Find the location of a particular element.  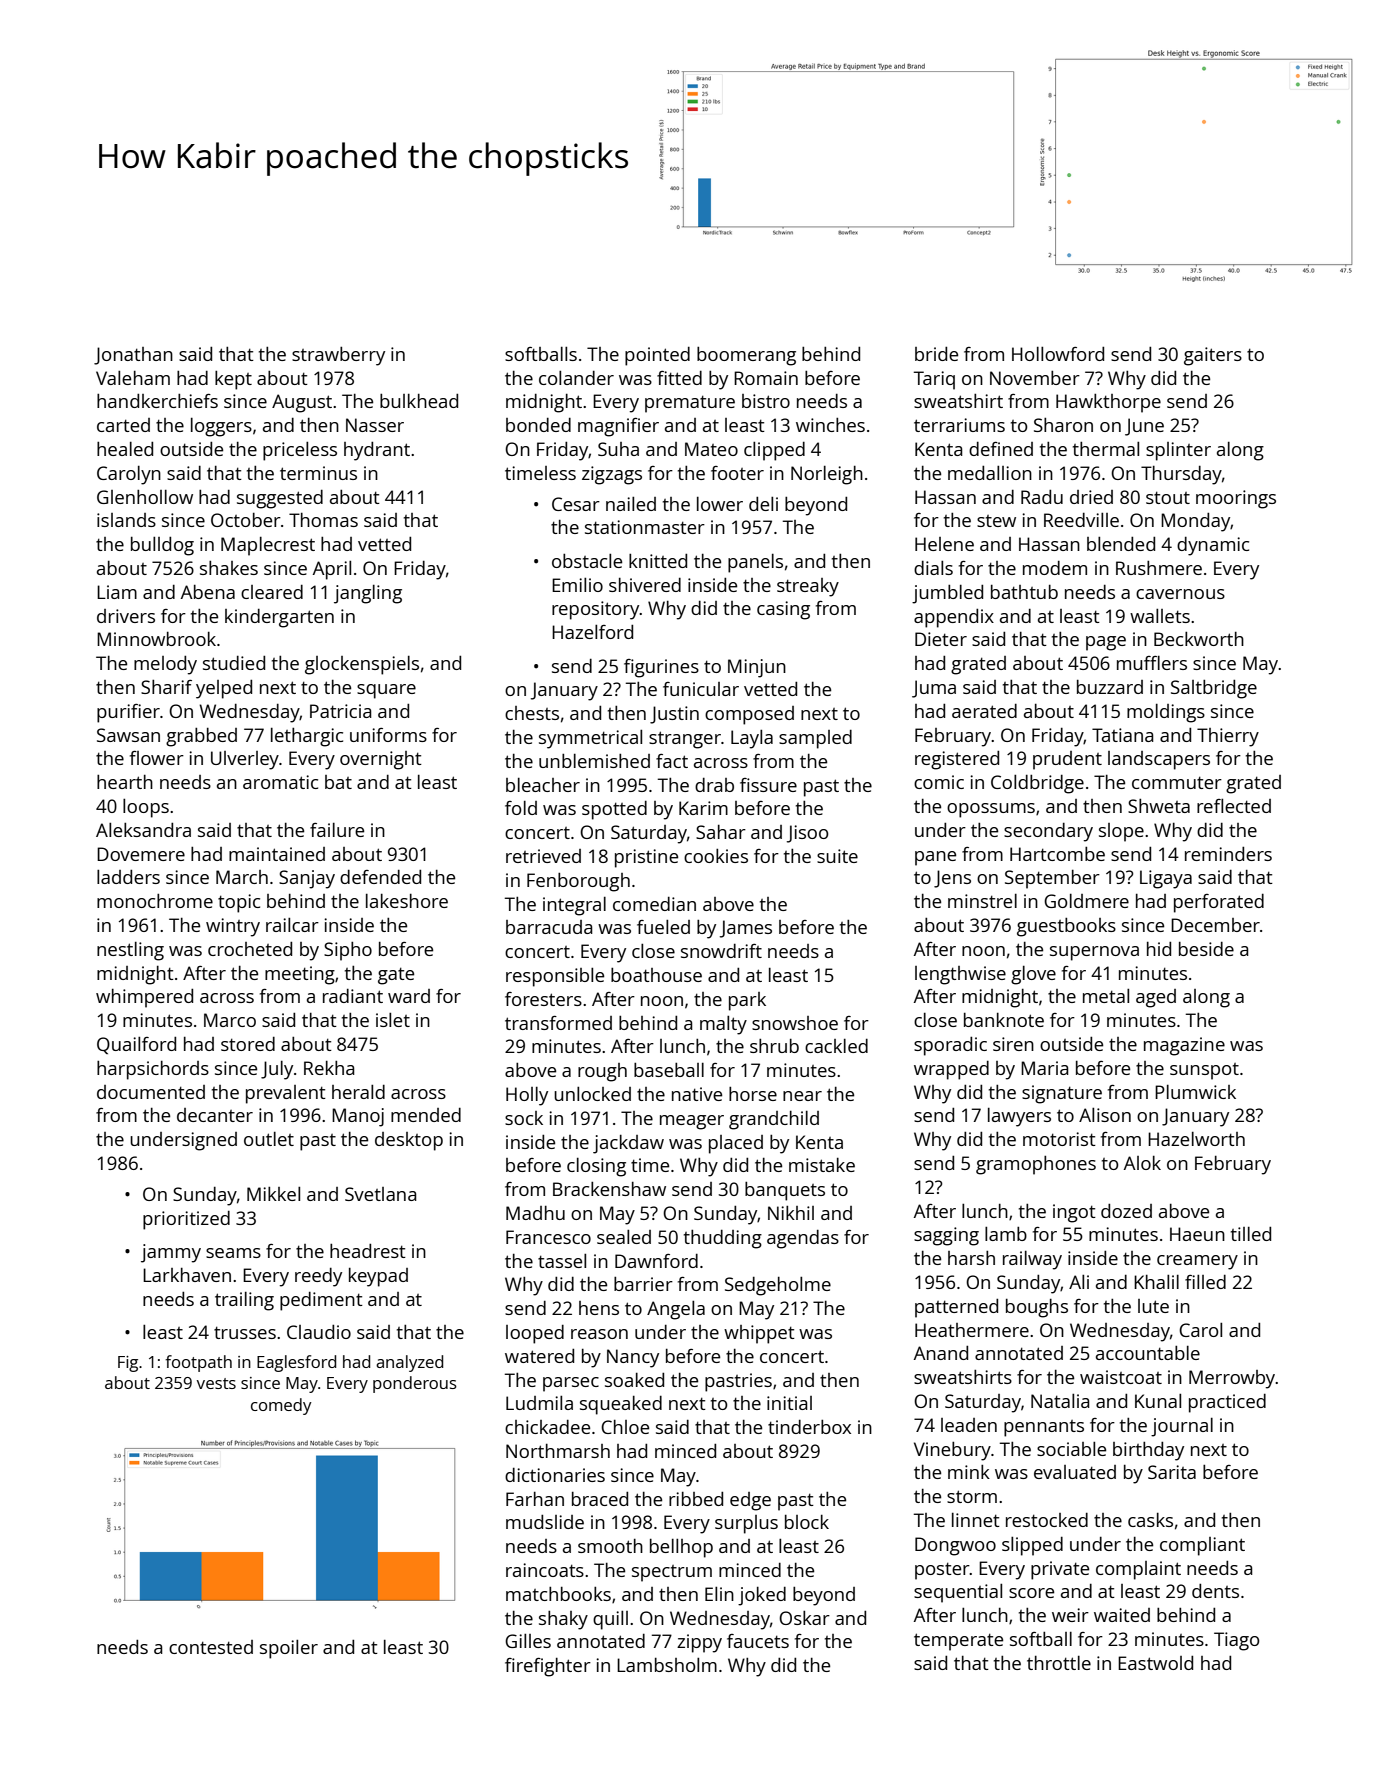

commuter is located at coordinates (1177, 782).
